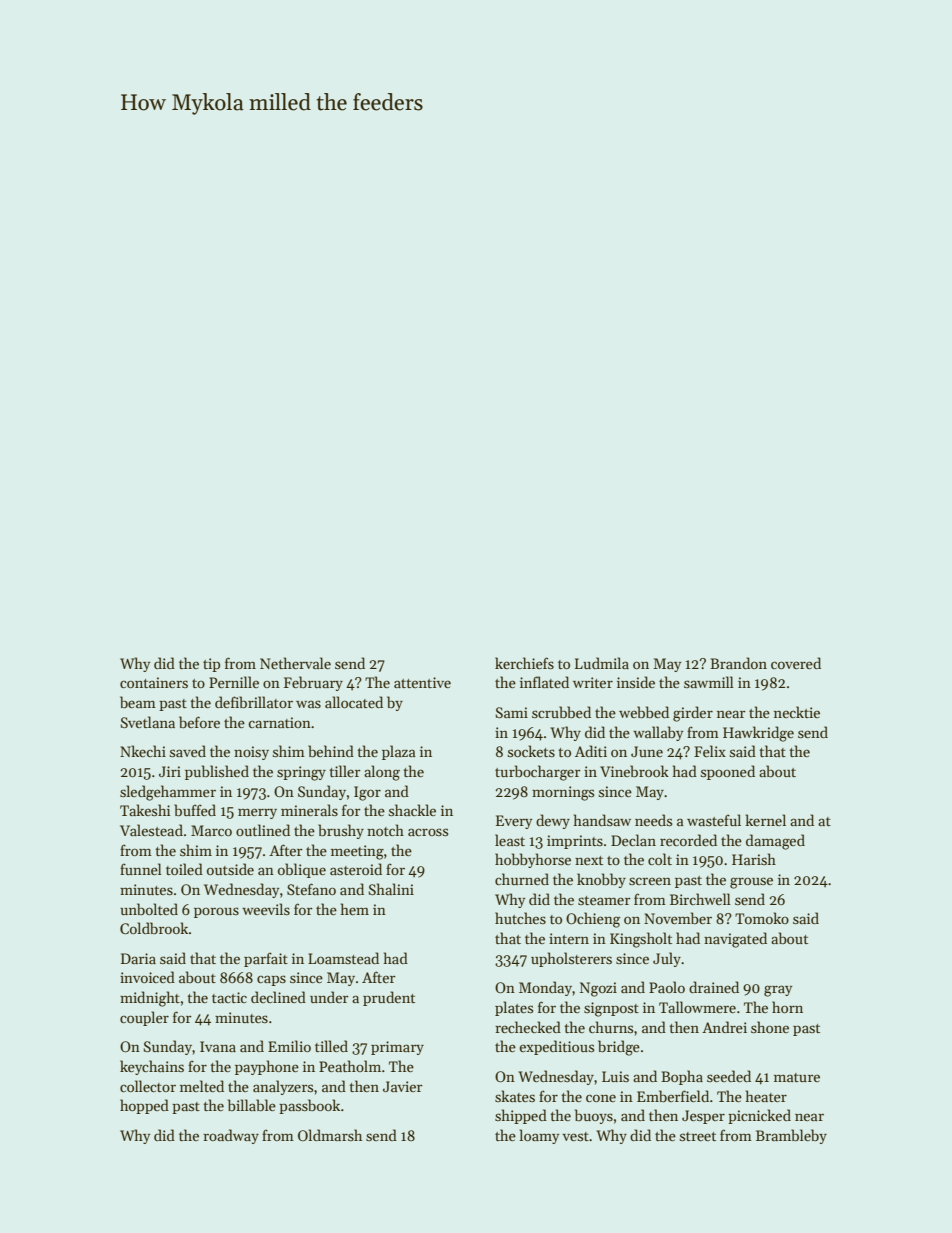 This image has height=1233, width=952. What do you see at coordinates (556, 1047) in the image?
I see `expeditious` at bounding box center [556, 1047].
